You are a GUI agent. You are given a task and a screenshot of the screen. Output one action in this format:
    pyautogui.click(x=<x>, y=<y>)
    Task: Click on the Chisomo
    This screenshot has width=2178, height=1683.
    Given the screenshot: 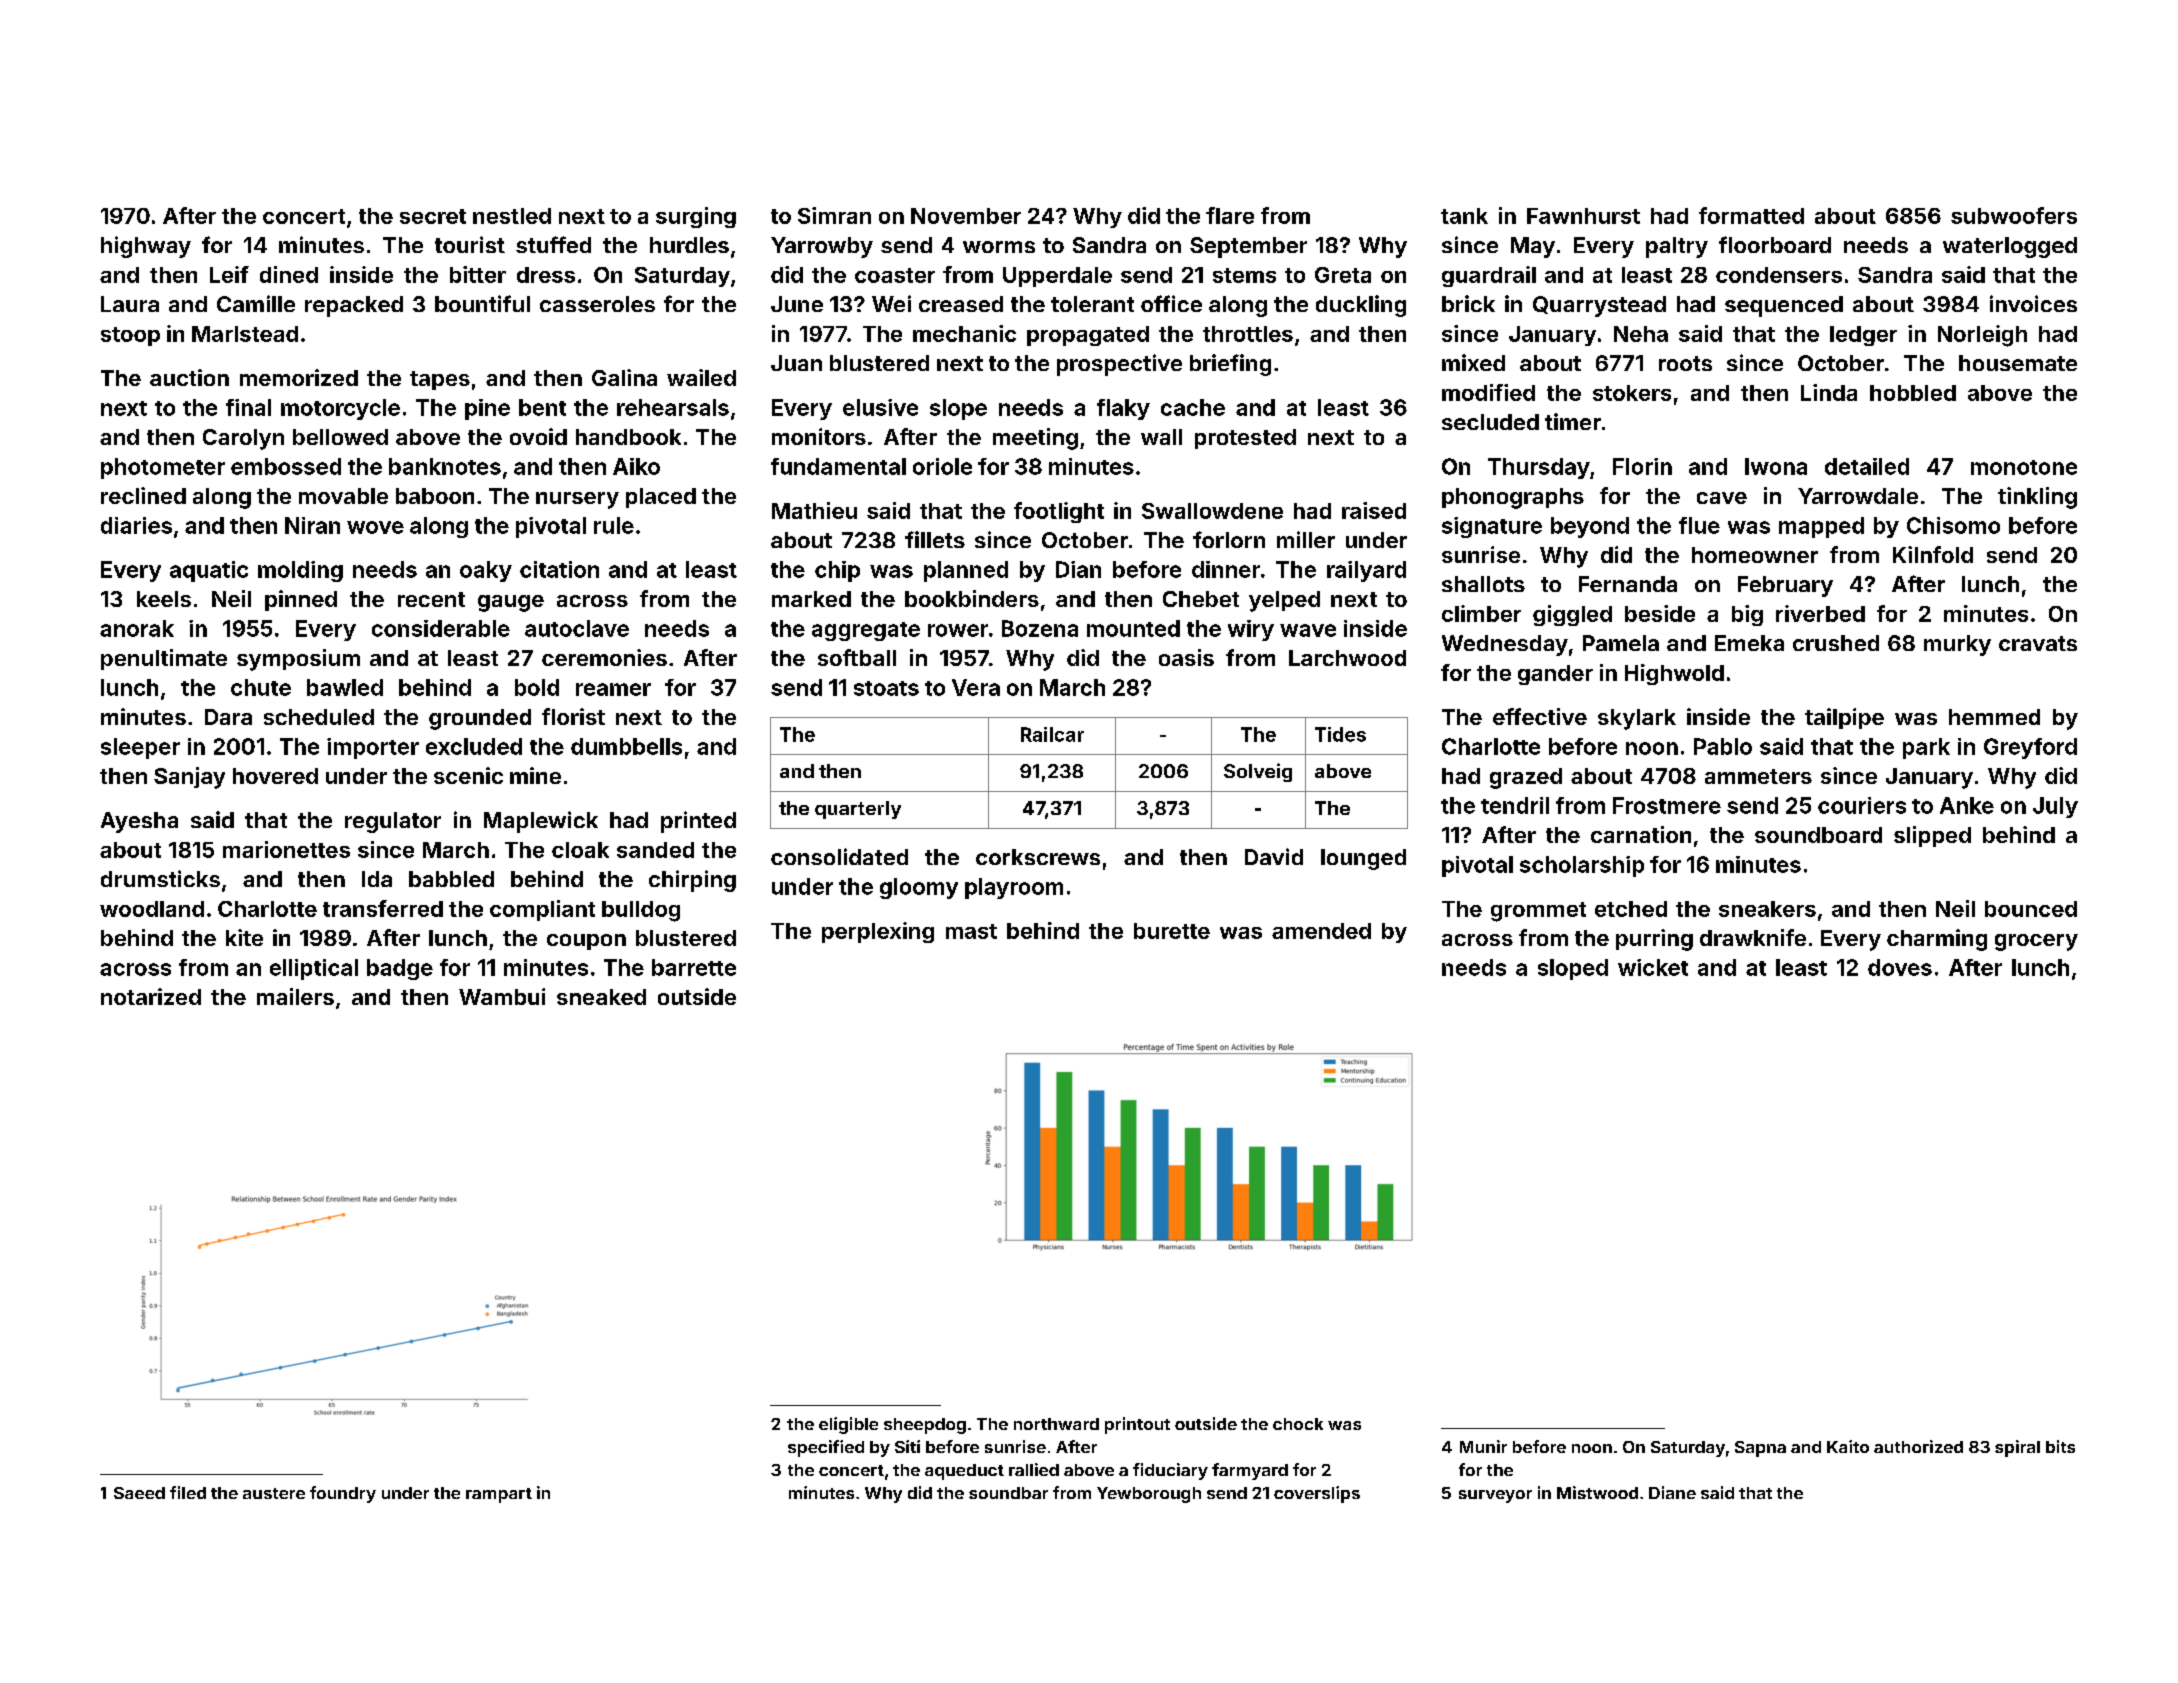 What is the action you would take?
    pyautogui.click(x=1953, y=525)
